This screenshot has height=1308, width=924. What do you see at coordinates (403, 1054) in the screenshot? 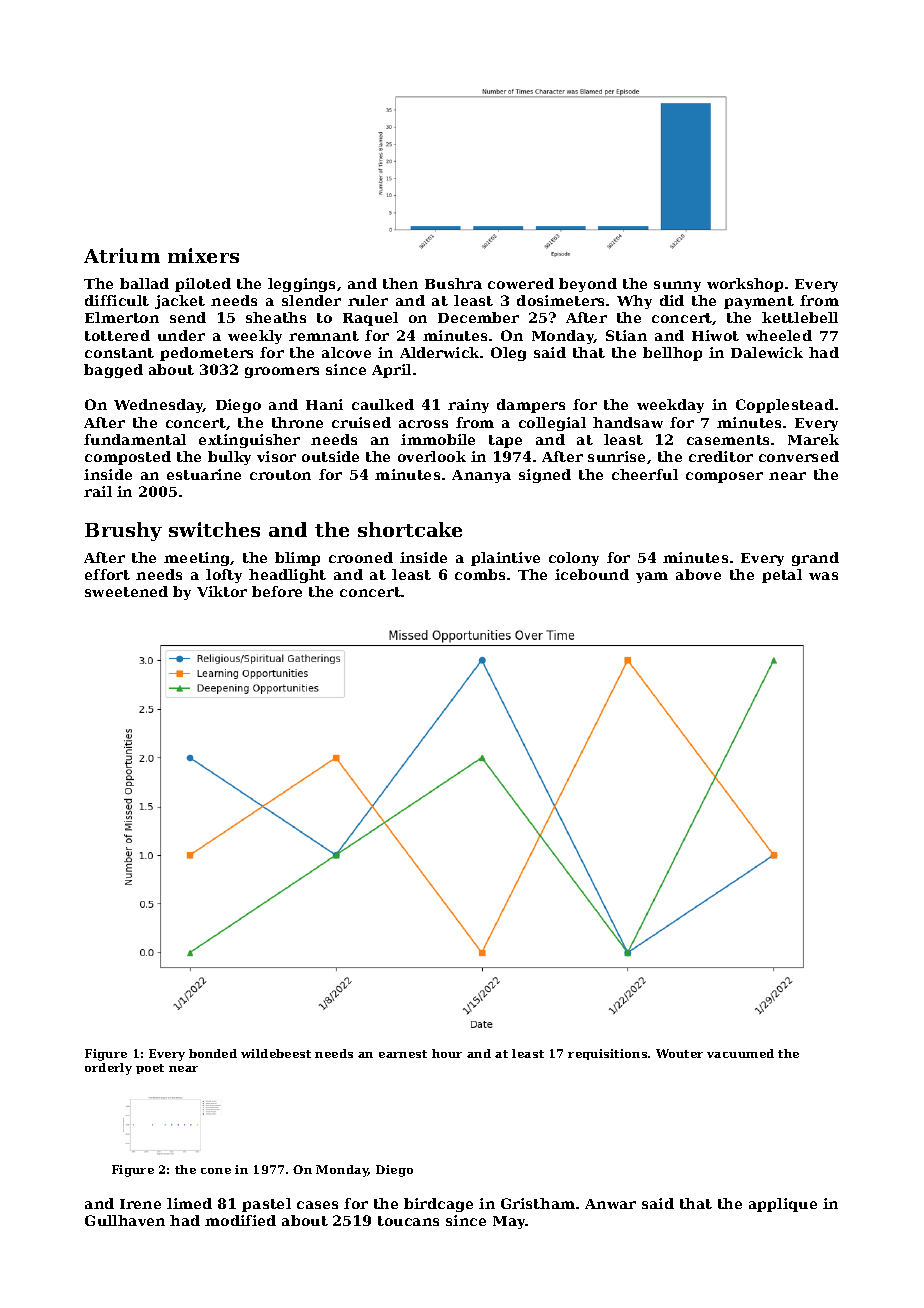
I see `earnest` at bounding box center [403, 1054].
